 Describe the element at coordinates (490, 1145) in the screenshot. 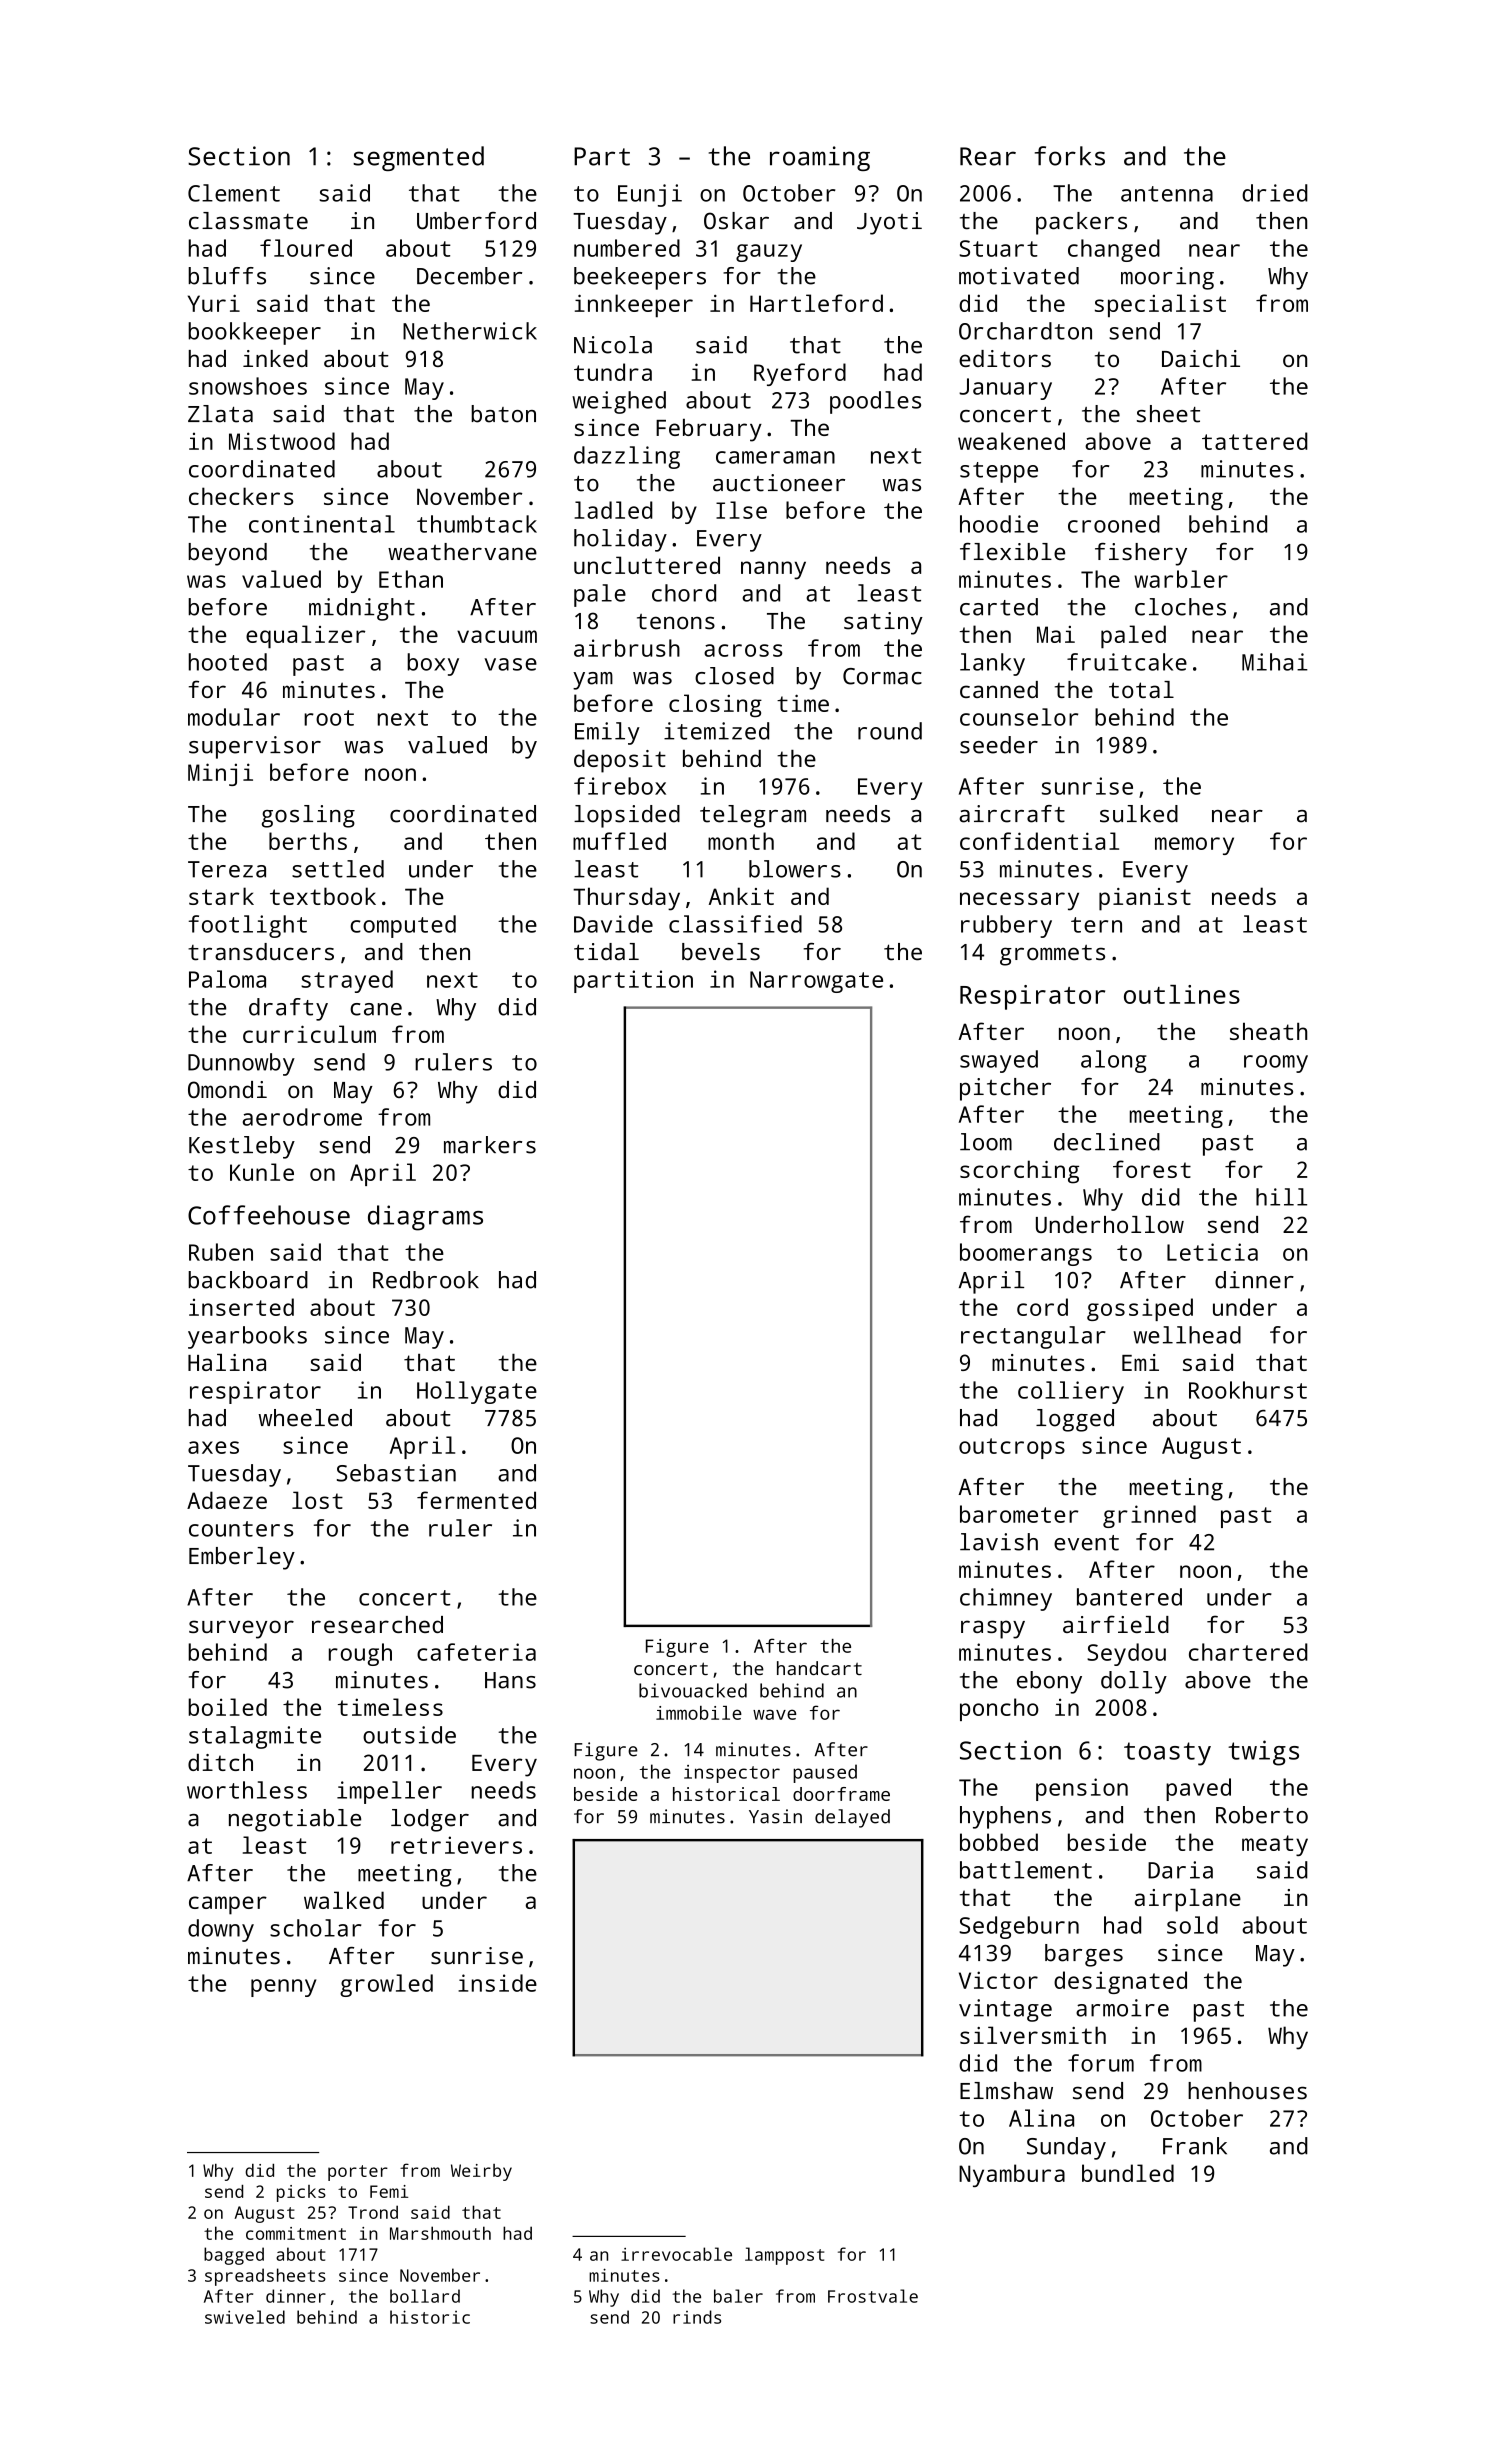

I see `markers` at that location.
